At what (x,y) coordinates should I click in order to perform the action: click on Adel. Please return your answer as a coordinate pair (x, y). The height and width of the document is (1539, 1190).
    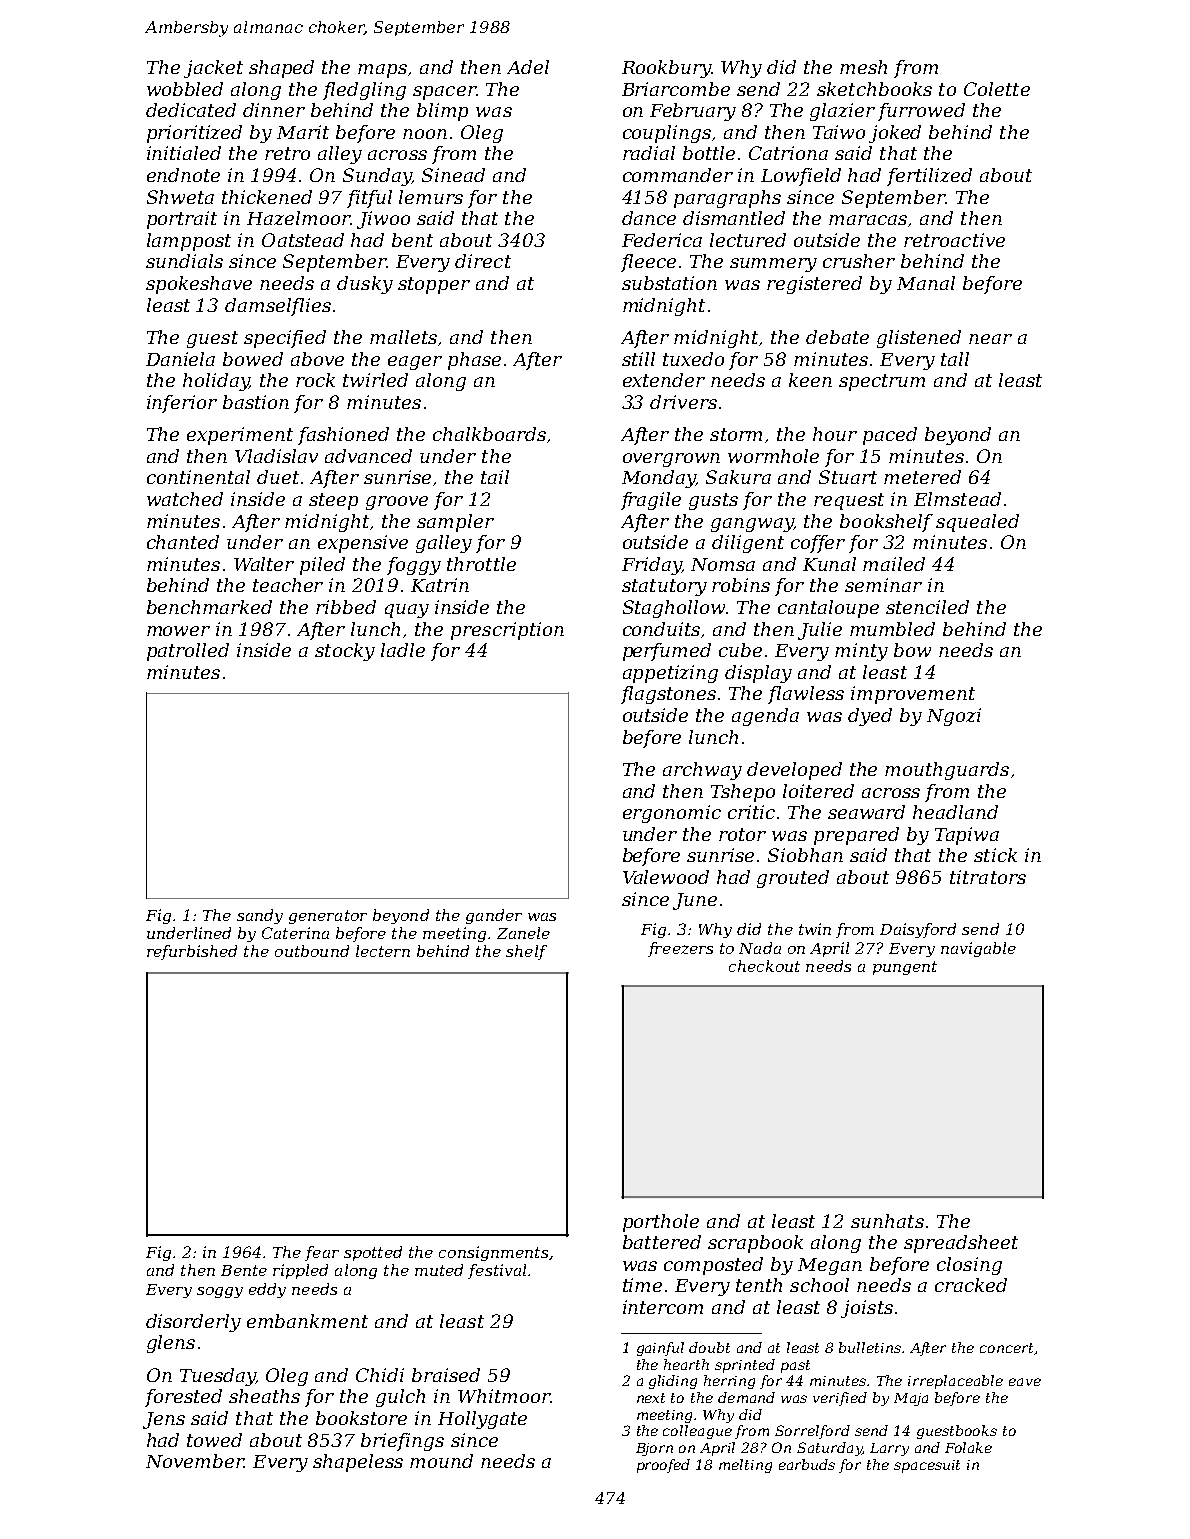
    Looking at the image, I should click on (528, 67).
